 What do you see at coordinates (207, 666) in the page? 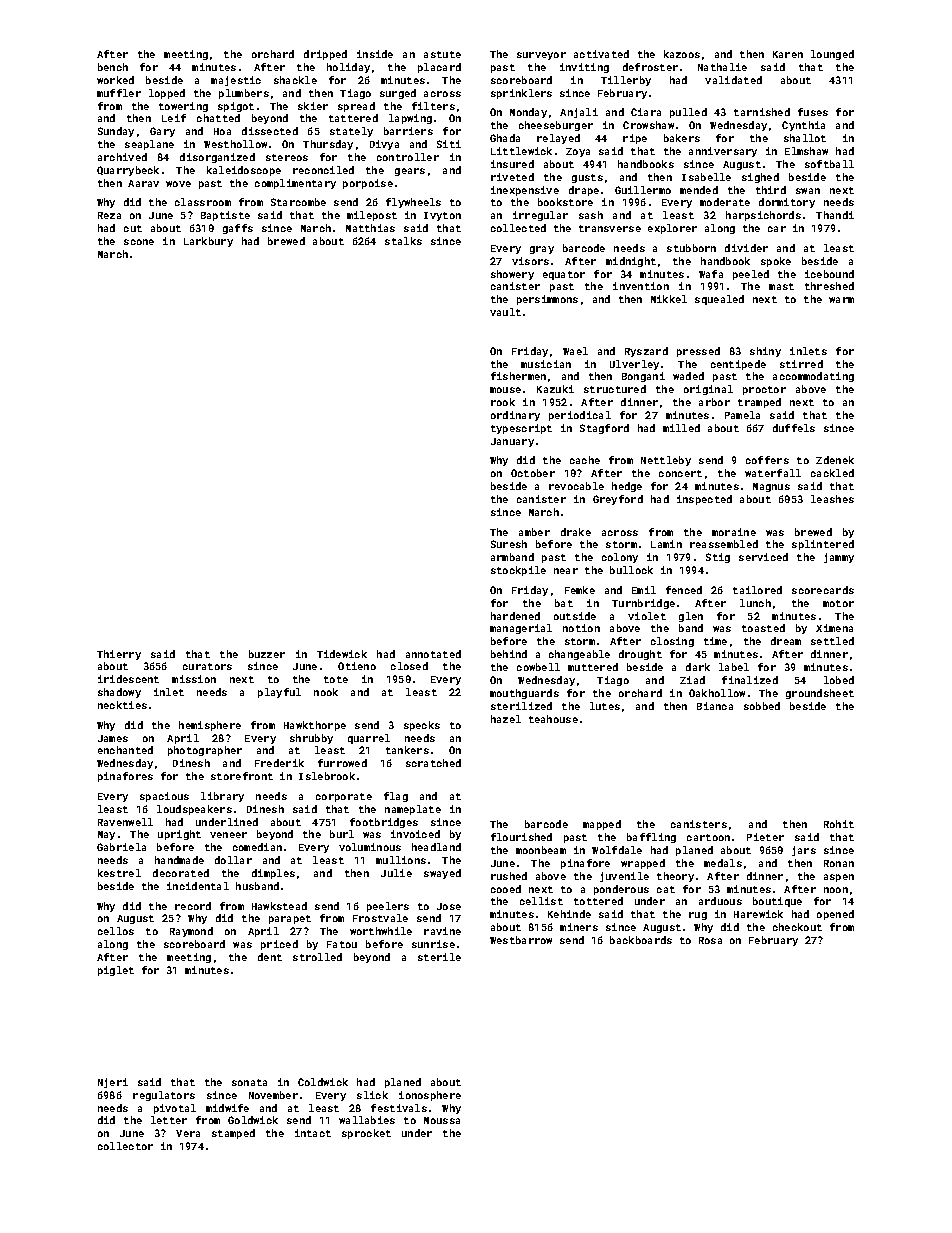
I see `curators` at bounding box center [207, 666].
